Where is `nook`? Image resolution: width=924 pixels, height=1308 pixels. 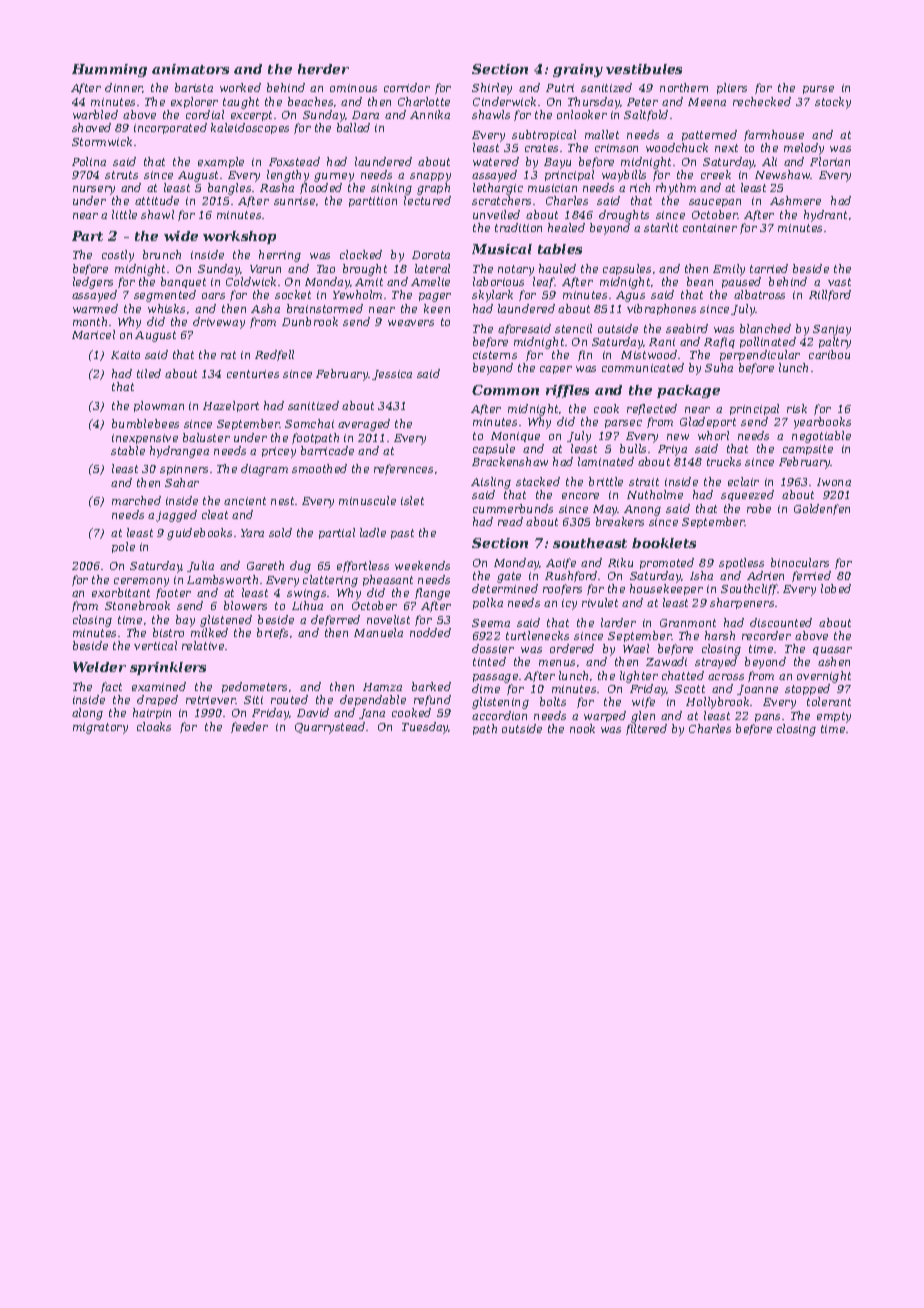
nook is located at coordinates (582, 728).
